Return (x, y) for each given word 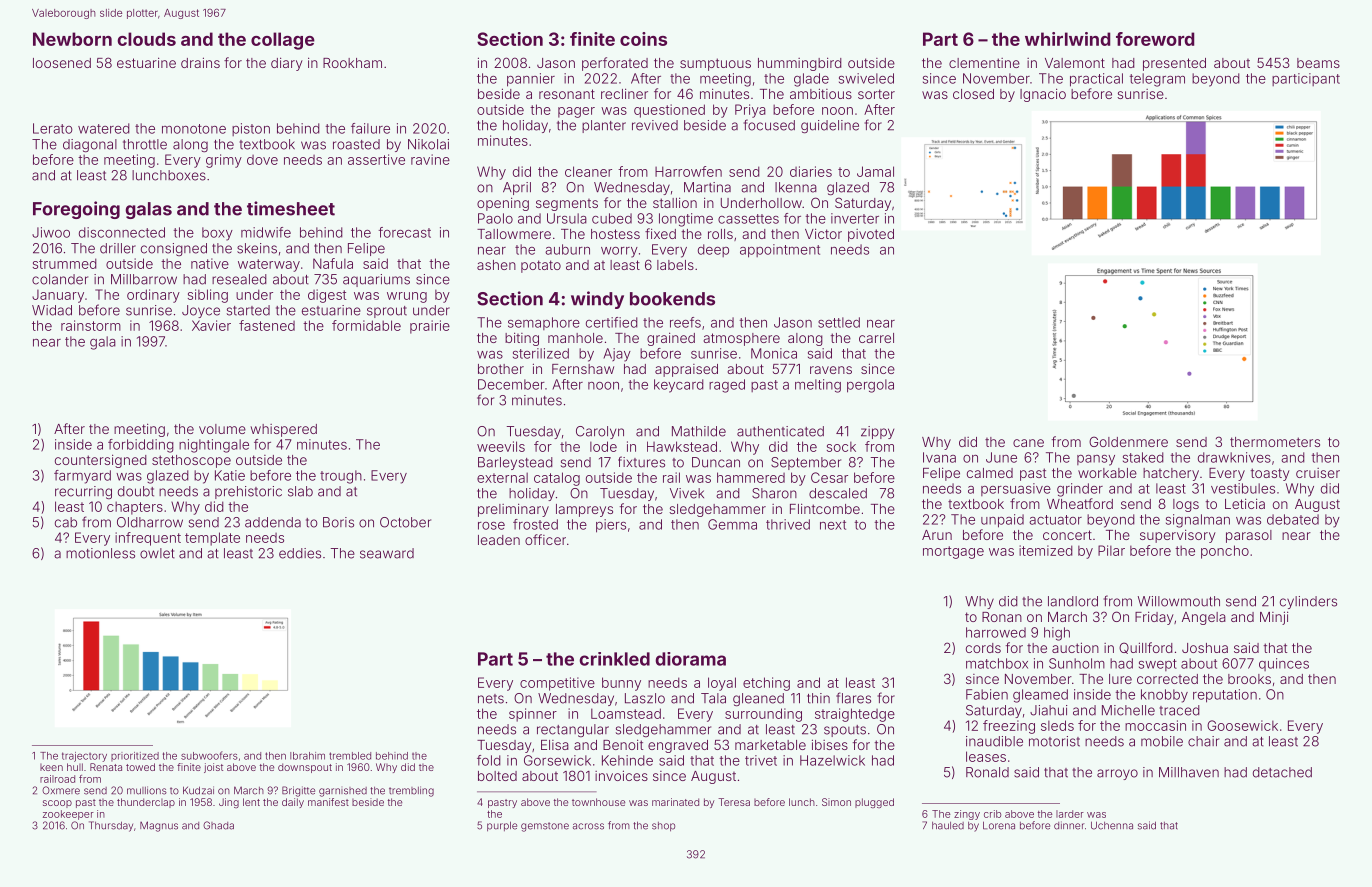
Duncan (716, 462)
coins (643, 39)
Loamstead (626, 713)
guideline (830, 127)
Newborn (72, 39)
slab (300, 491)
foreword (1155, 39)
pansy (1096, 460)
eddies (300, 553)
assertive (376, 159)
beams (1318, 63)
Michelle (1128, 710)
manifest (328, 802)
